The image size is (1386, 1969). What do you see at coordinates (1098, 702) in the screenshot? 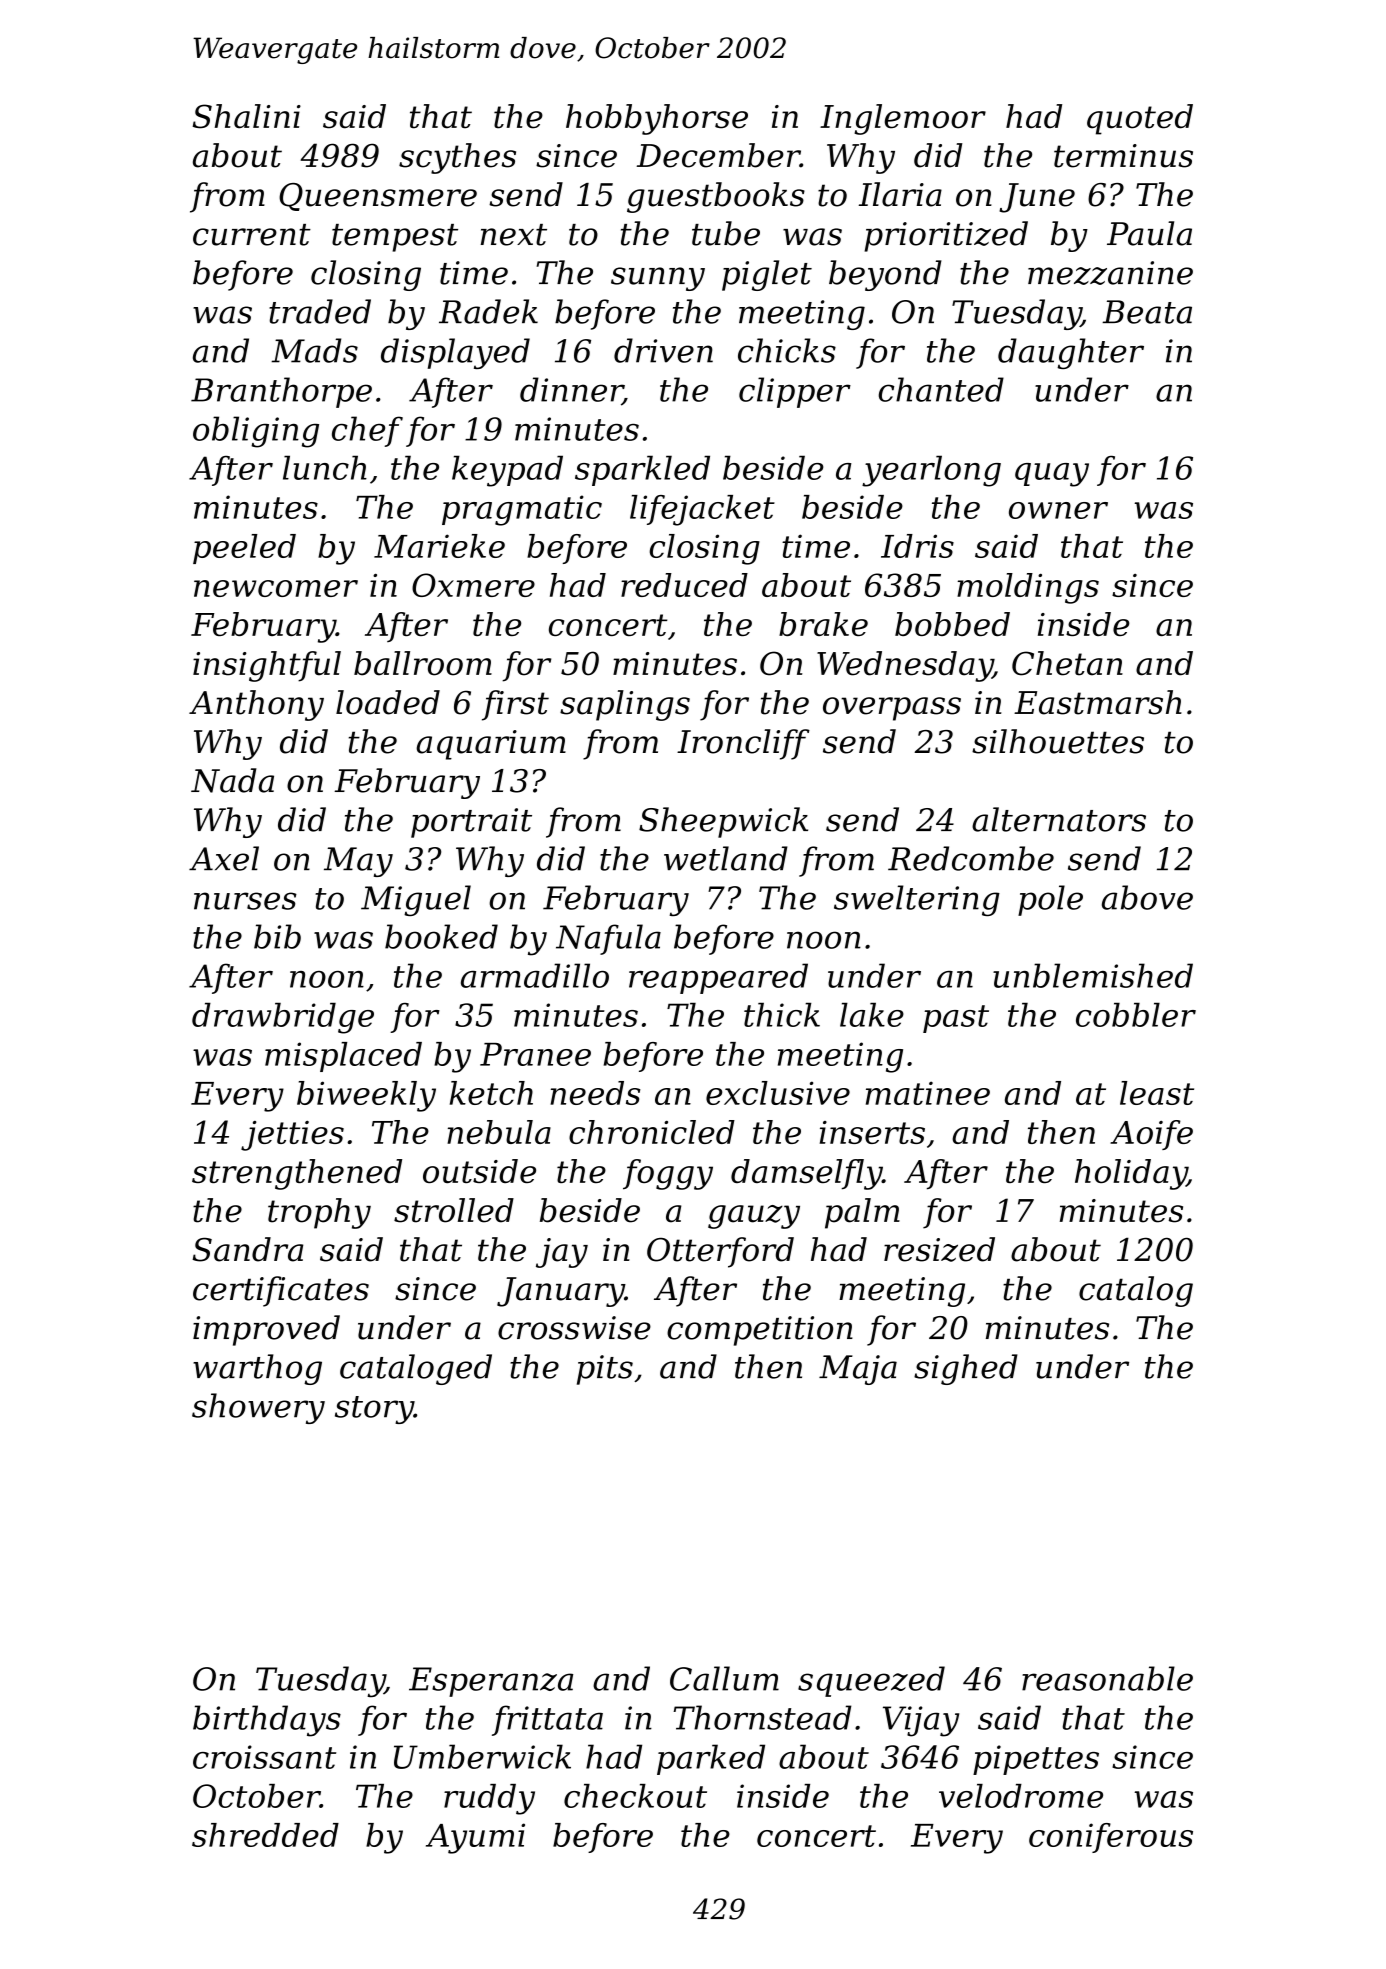
I see `Eastmarsh` at bounding box center [1098, 702].
